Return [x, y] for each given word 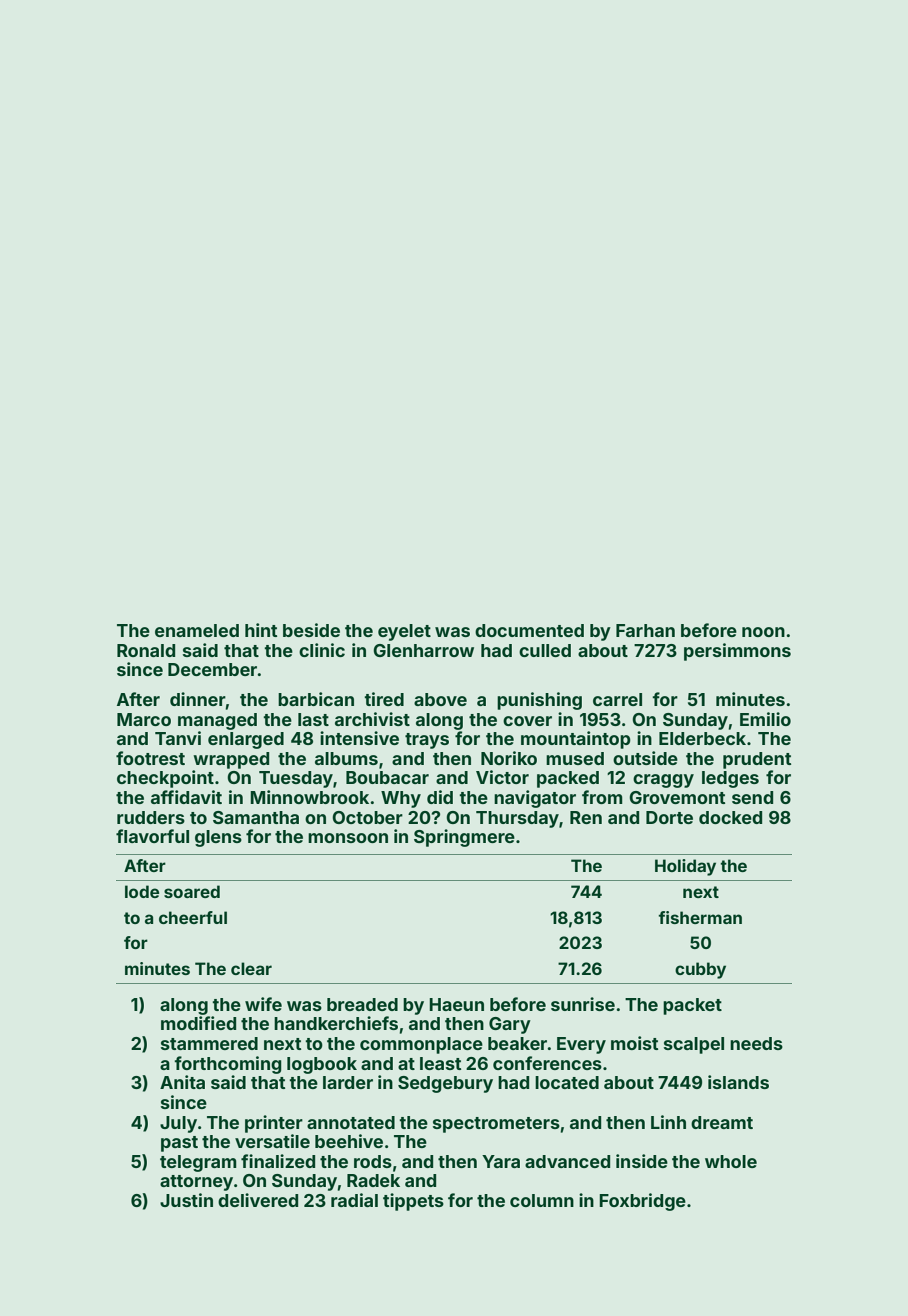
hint [261, 630]
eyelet [404, 632]
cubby [700, 970]
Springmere [464, 838]
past [179, 1144]
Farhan [645, 630]
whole [731, 1161]
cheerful [193, 917]
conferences [547, 1063]
